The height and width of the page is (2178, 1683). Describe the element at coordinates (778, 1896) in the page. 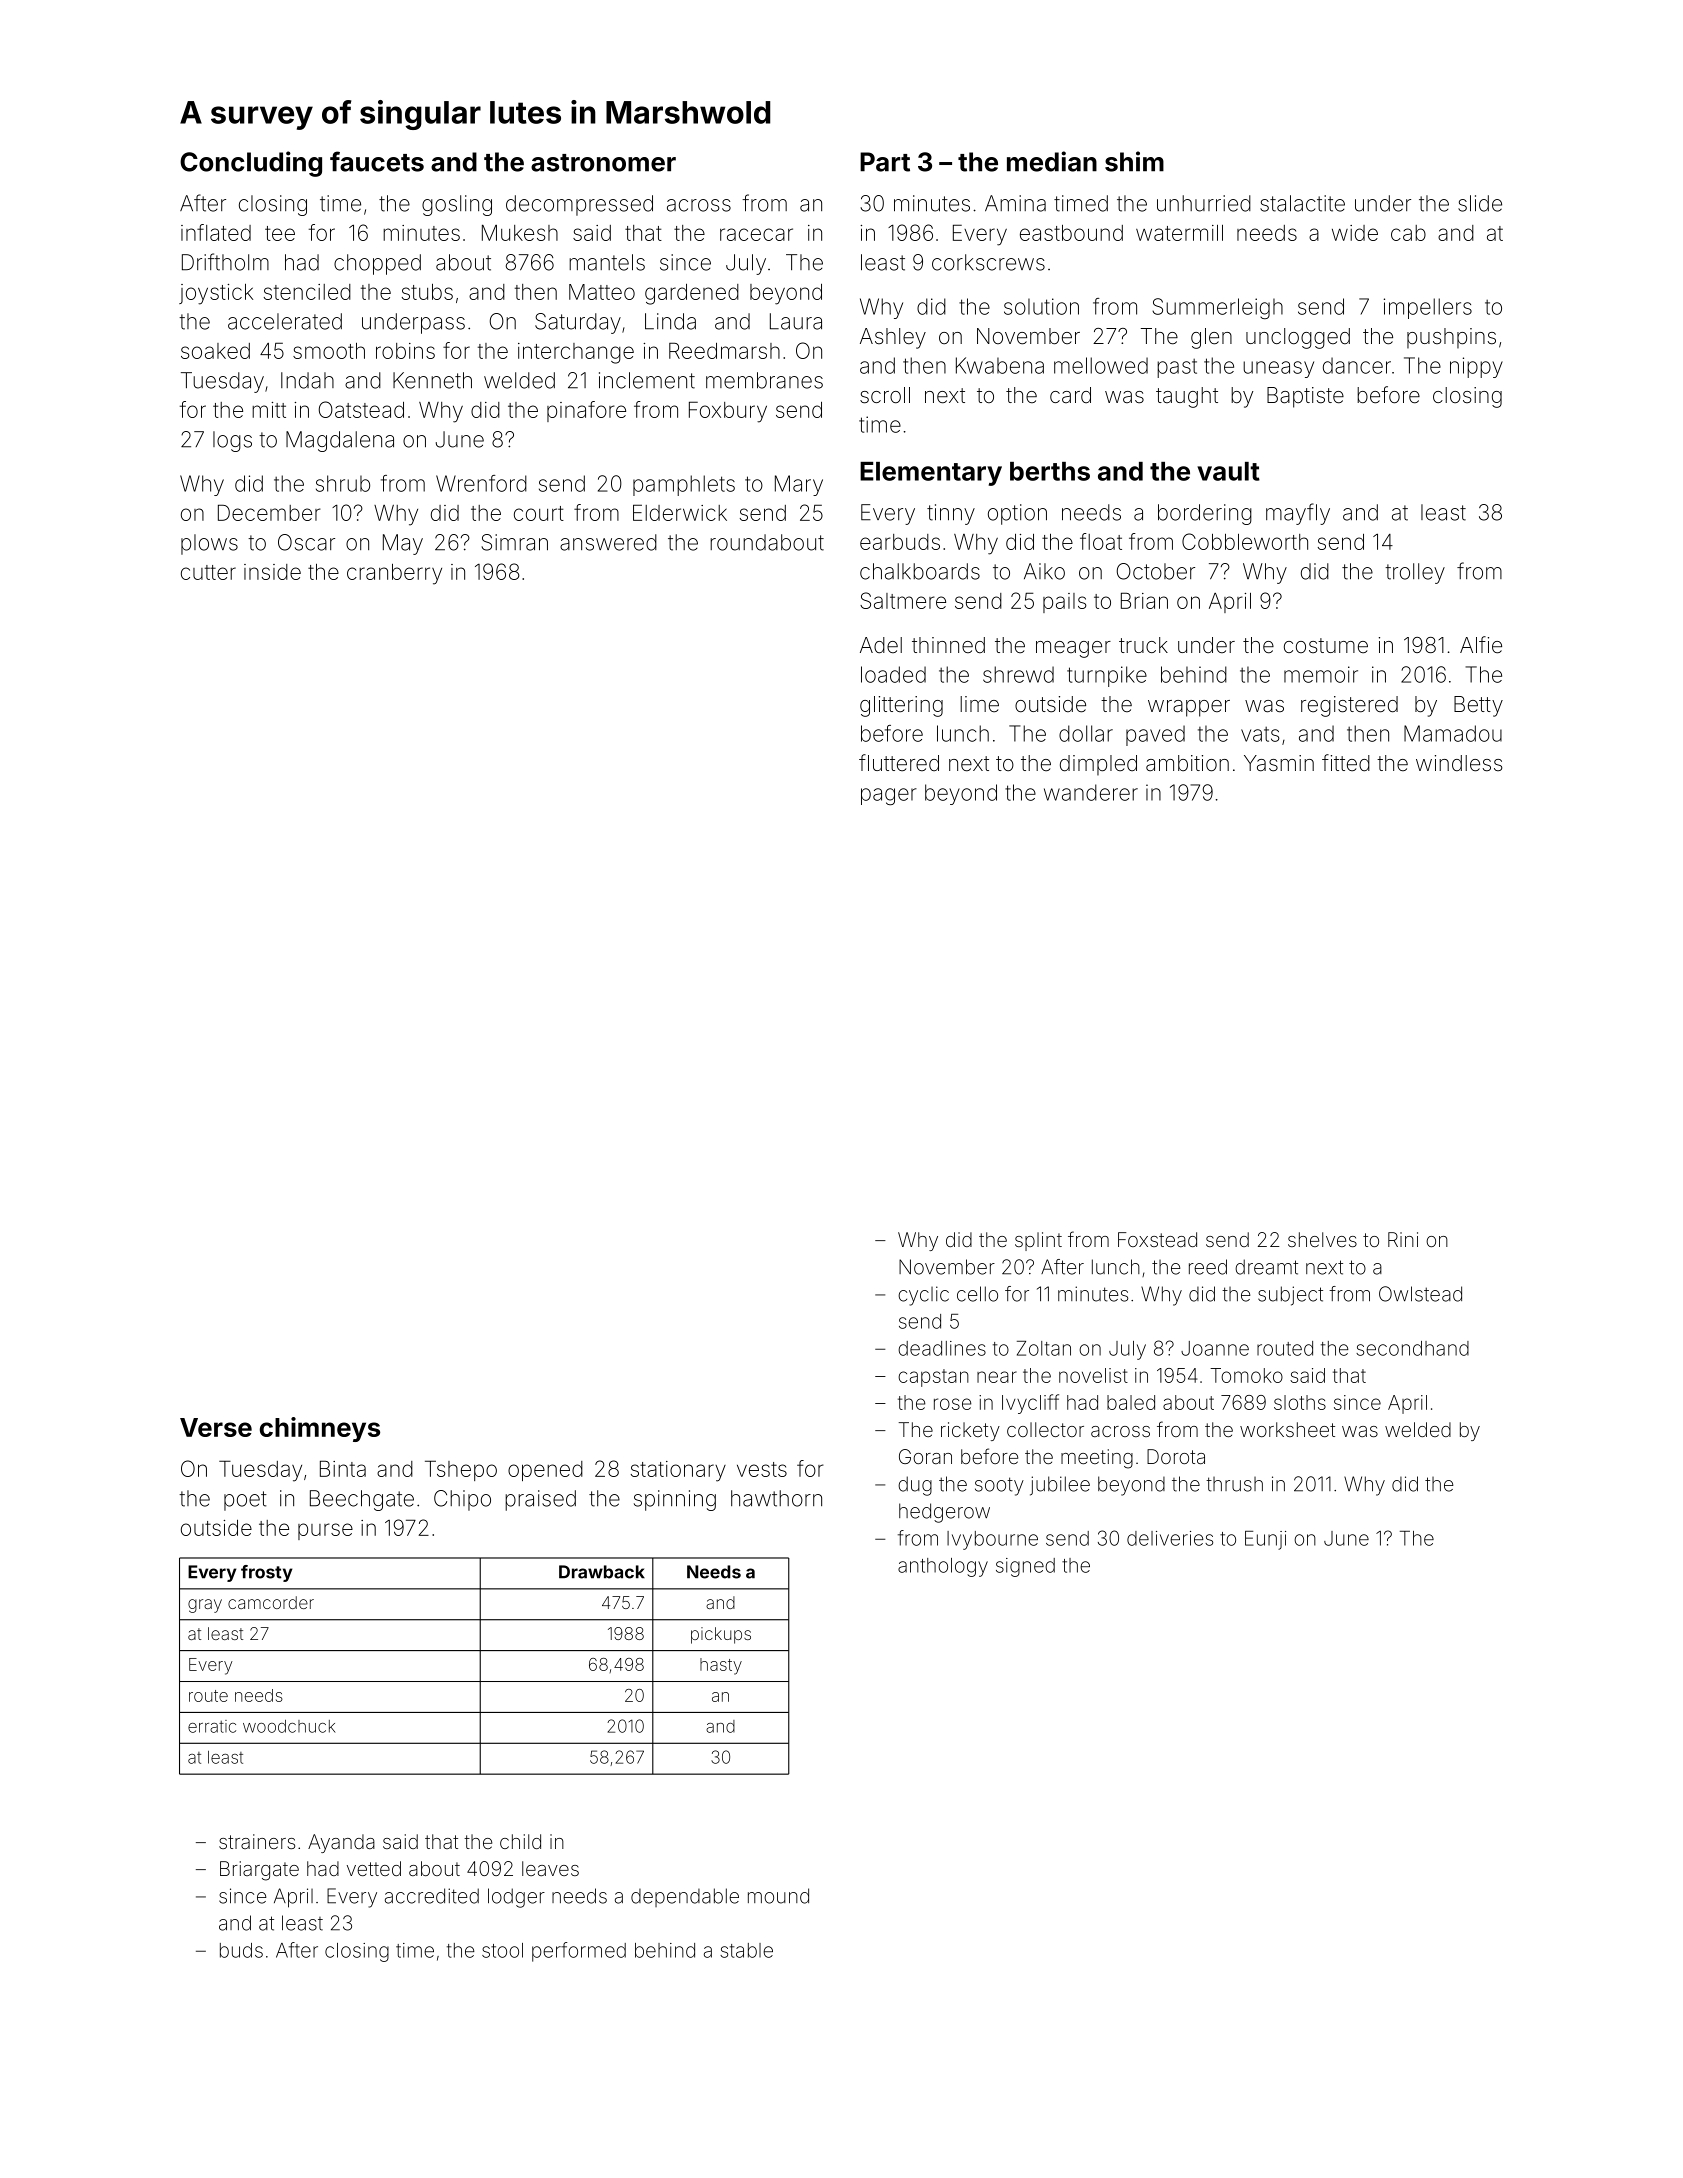

I see `mound` at that location.
